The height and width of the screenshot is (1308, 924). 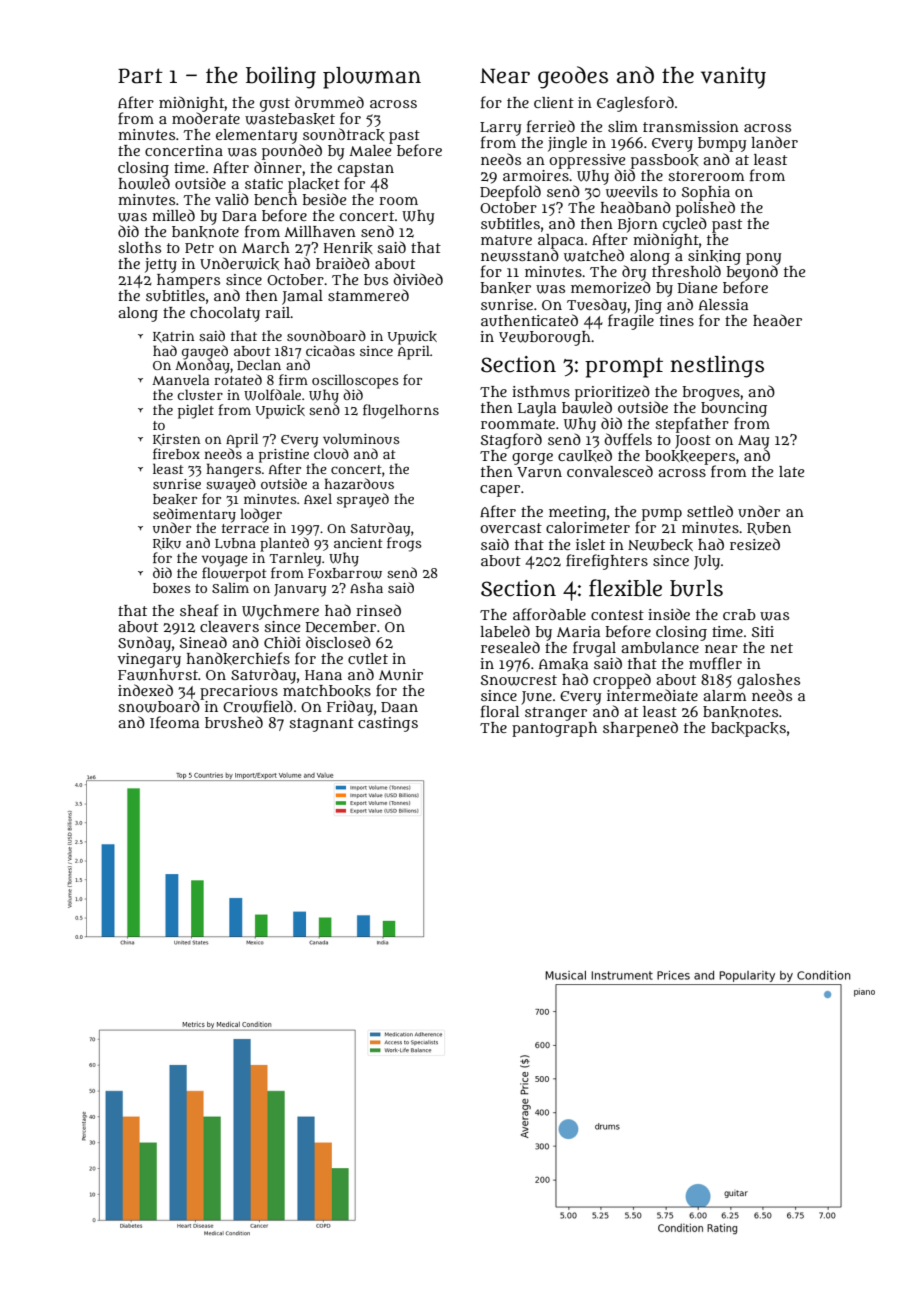 I want to click on banker, so click(x=506, y=288).
